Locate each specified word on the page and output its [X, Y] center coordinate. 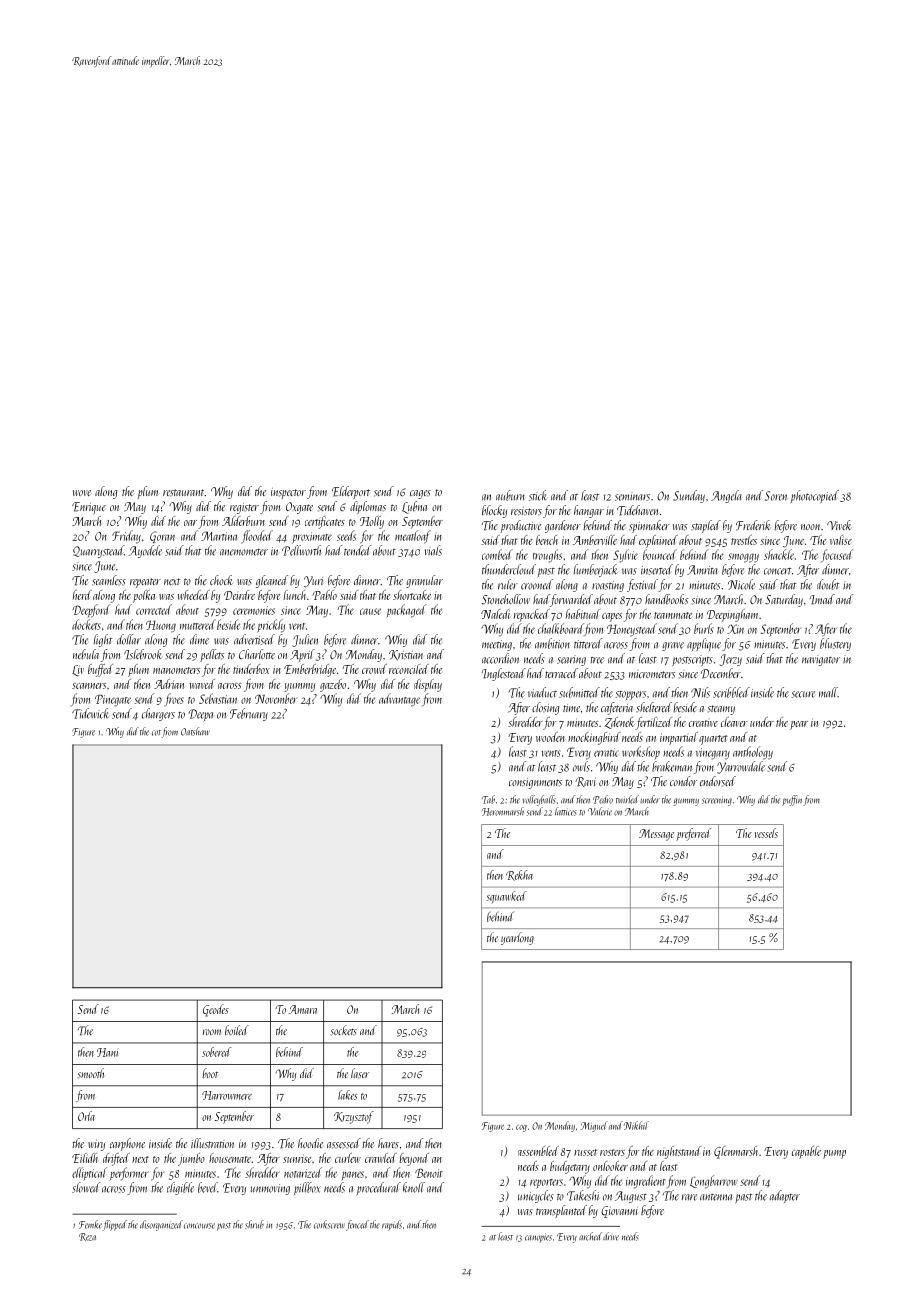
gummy [686, 802]
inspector [288, 493]
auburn [510, 495]
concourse [199, 1226]
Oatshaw [195, 731]
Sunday [689, 496]
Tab [488, 799]
